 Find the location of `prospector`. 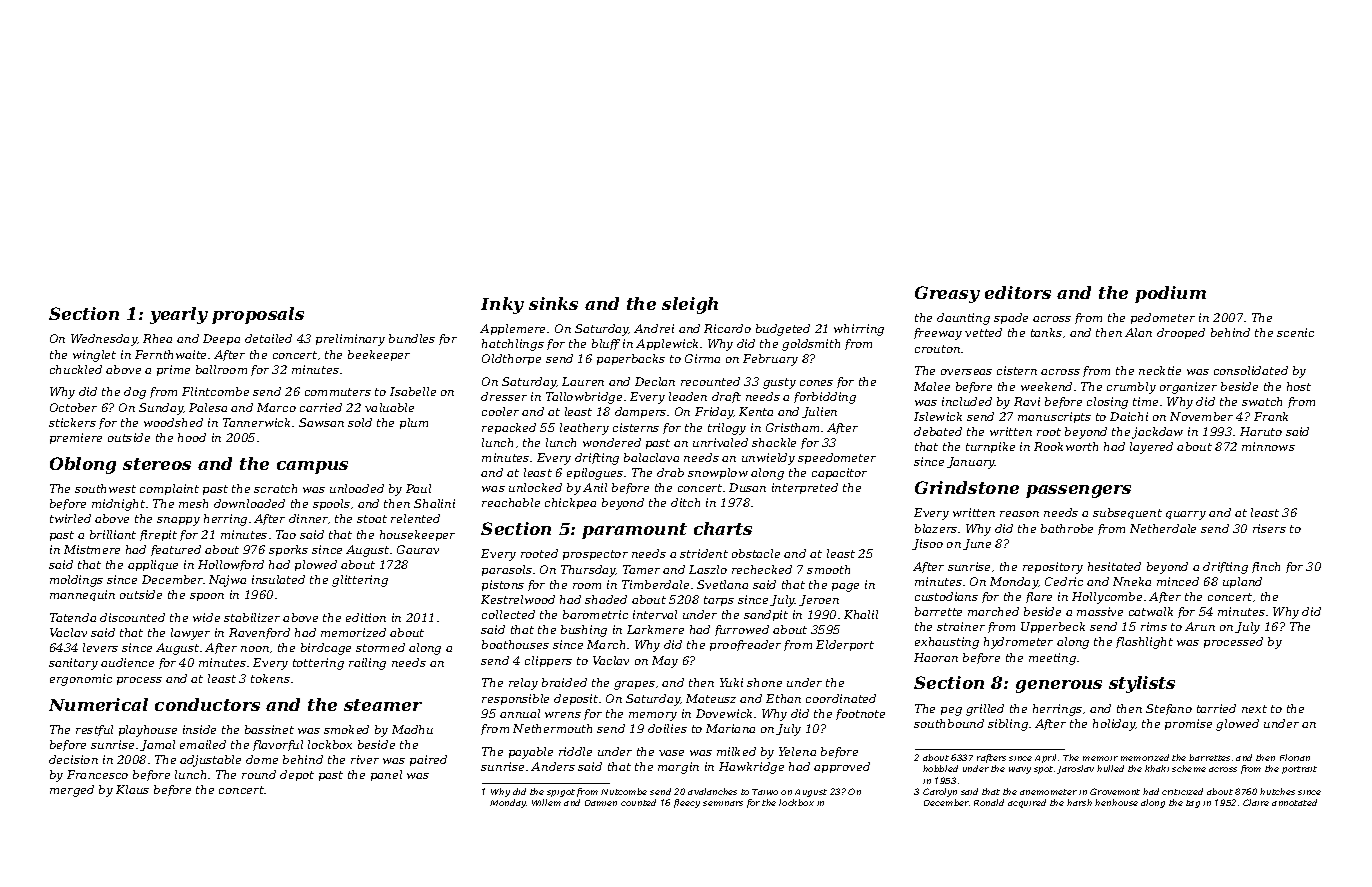

prospector is located at coordinates (595, 555).
